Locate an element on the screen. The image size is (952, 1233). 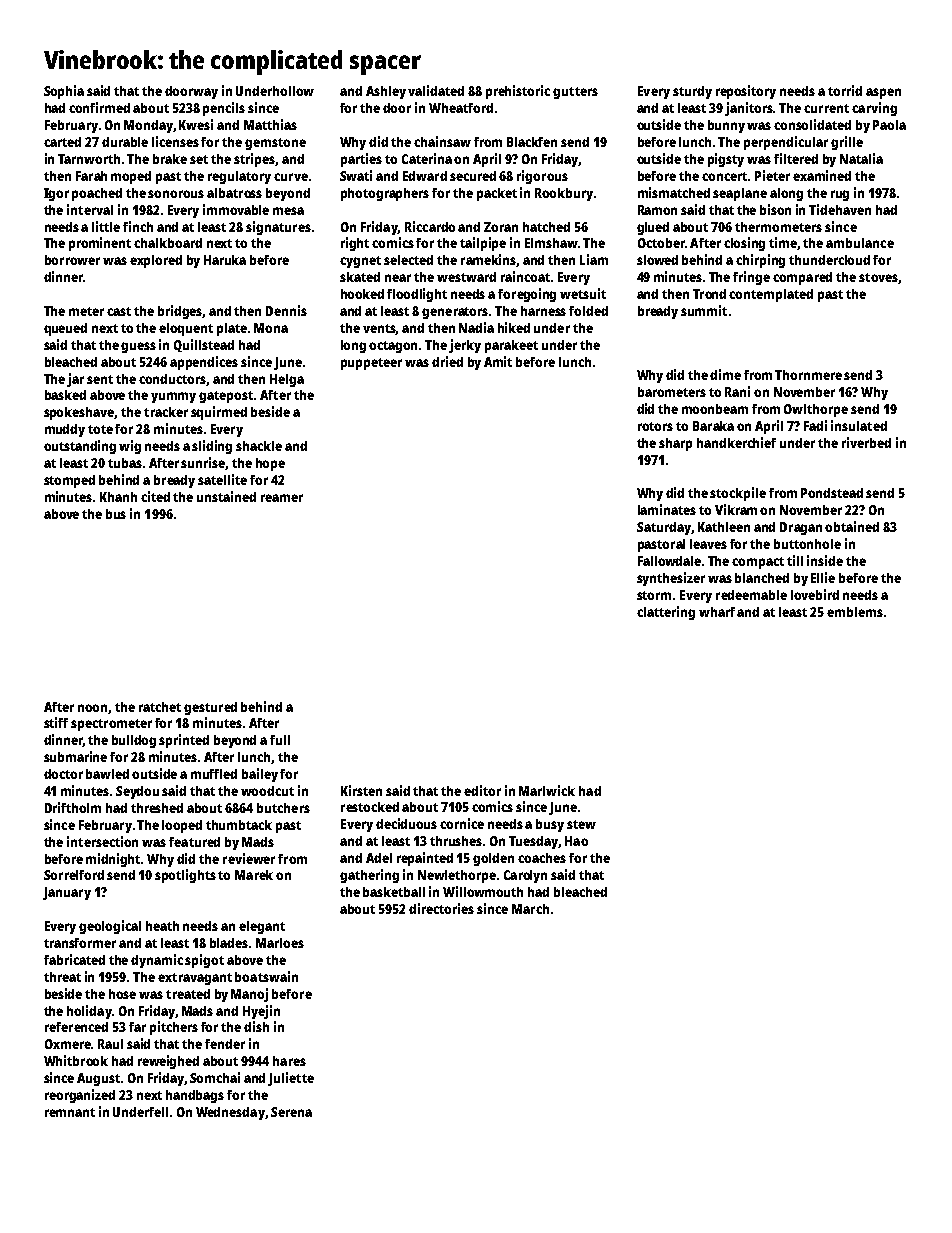
set is located at coordinates (199, 159).
